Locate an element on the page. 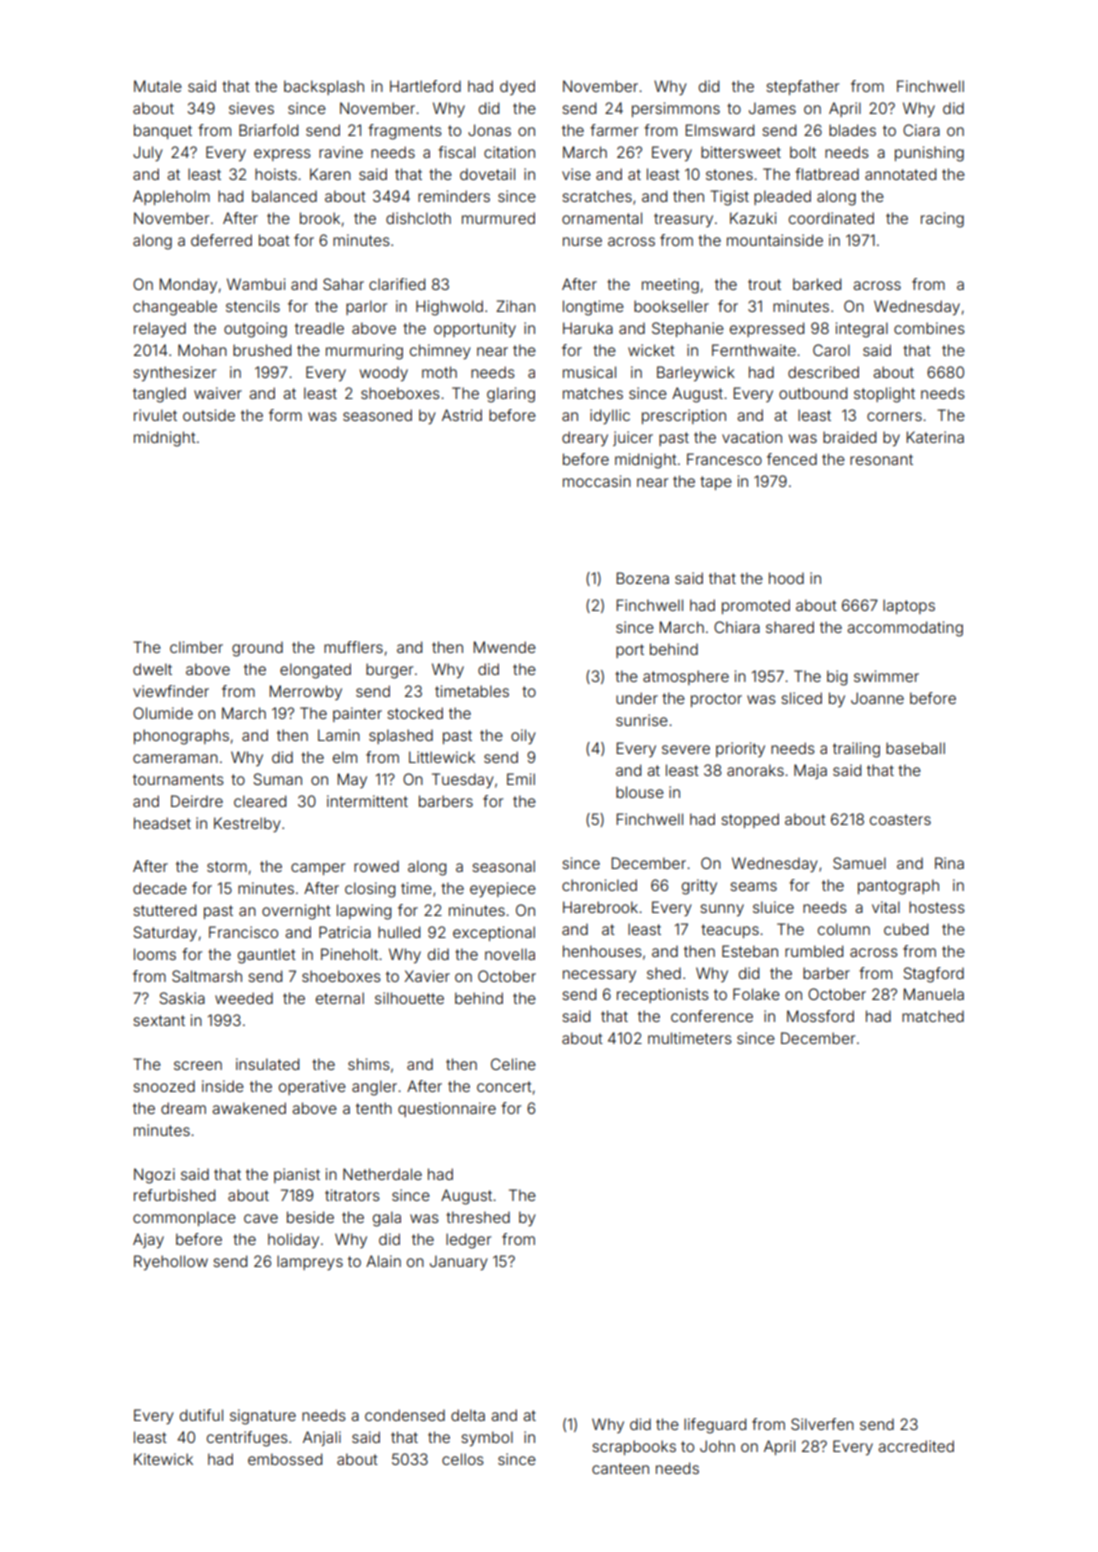 This image has height=1552, width=1098. trout is located at coordinates (764, 284).
